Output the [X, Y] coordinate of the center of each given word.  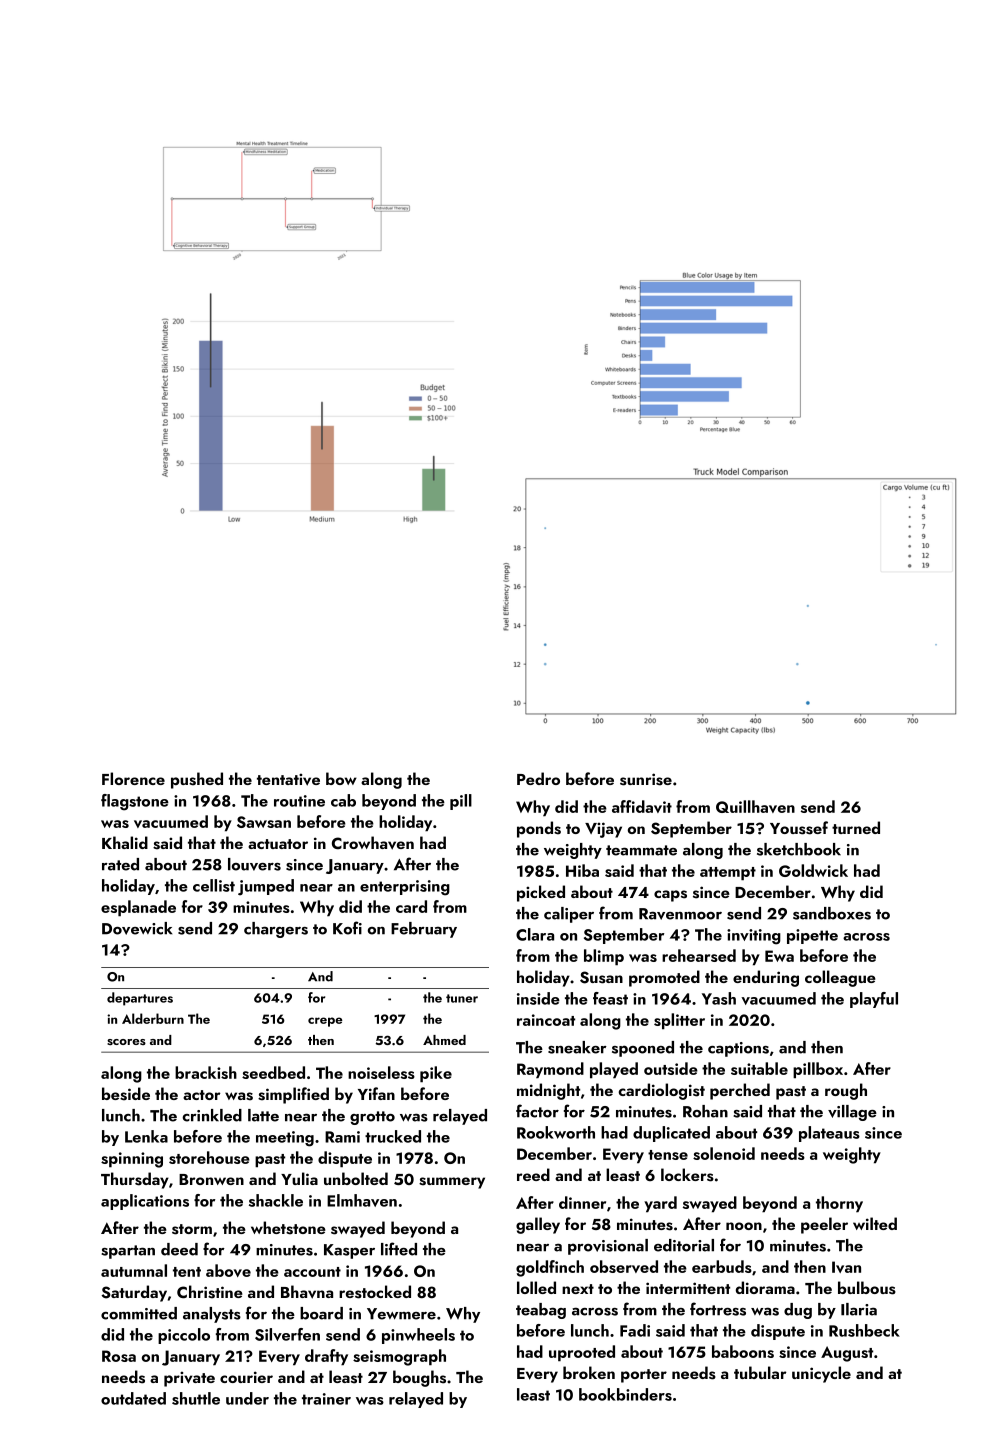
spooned [643, 1049]
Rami [342, 1137]
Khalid [125, 842]
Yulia [299, 1178]
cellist [214, 885]
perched [740, 1091]
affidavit [642, 806]
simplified [293, 1095]
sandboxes [832, 913]
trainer [326, 1399]
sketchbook [799, 849]
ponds [539, 829]
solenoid [724, 1153]
